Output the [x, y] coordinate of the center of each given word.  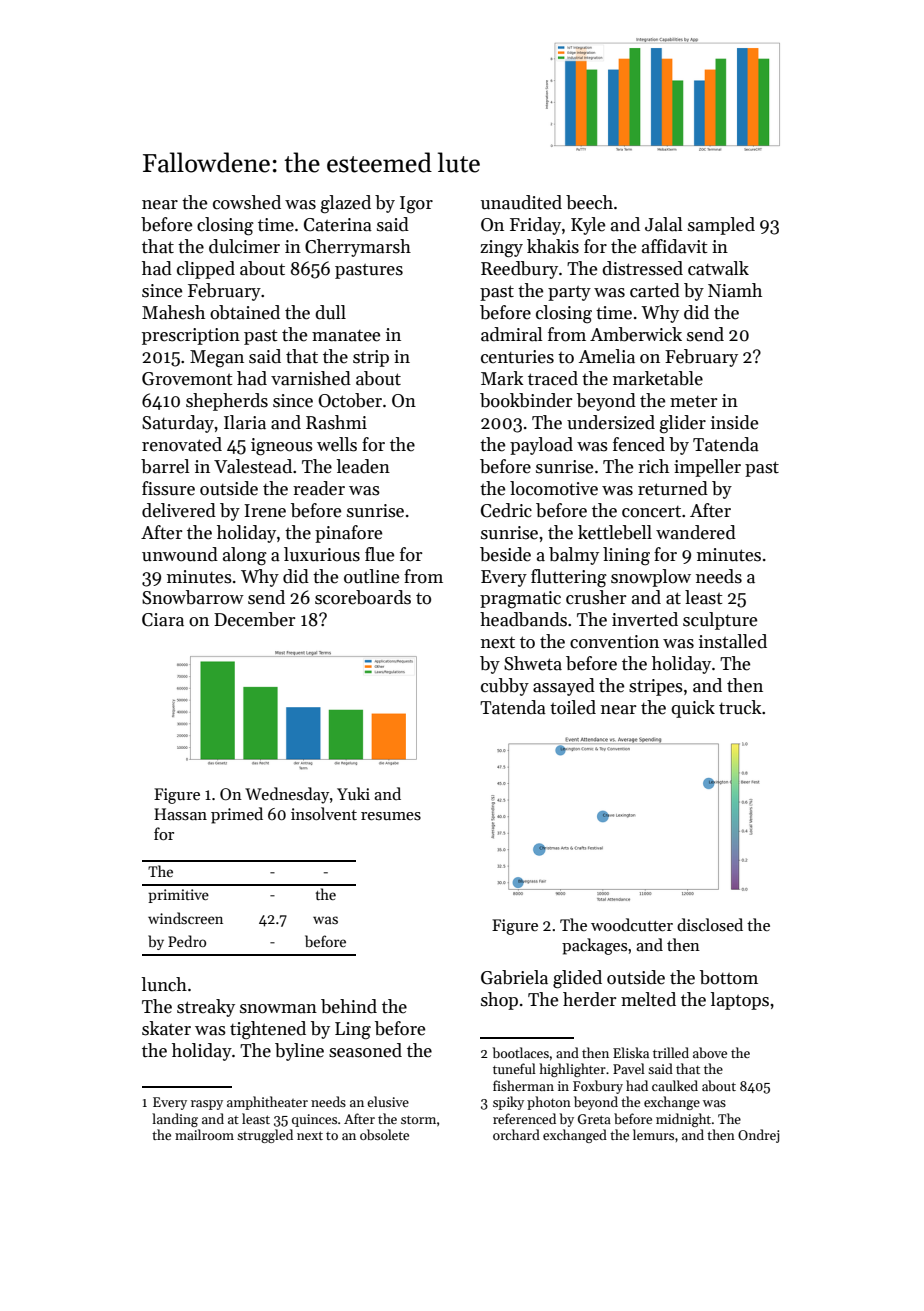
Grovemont [187, 379]
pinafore [348, 534]
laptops [739, 1001]
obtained [245, 312]
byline [299, 1052]
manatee [346, 336]
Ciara [163, 620]
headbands [523, 619]
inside [734, 422]
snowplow [651, 578]
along [245, 556]
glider [683, 424]
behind [349, 1006]
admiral [511, 334]
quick [693, 709]
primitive [178, 896]
